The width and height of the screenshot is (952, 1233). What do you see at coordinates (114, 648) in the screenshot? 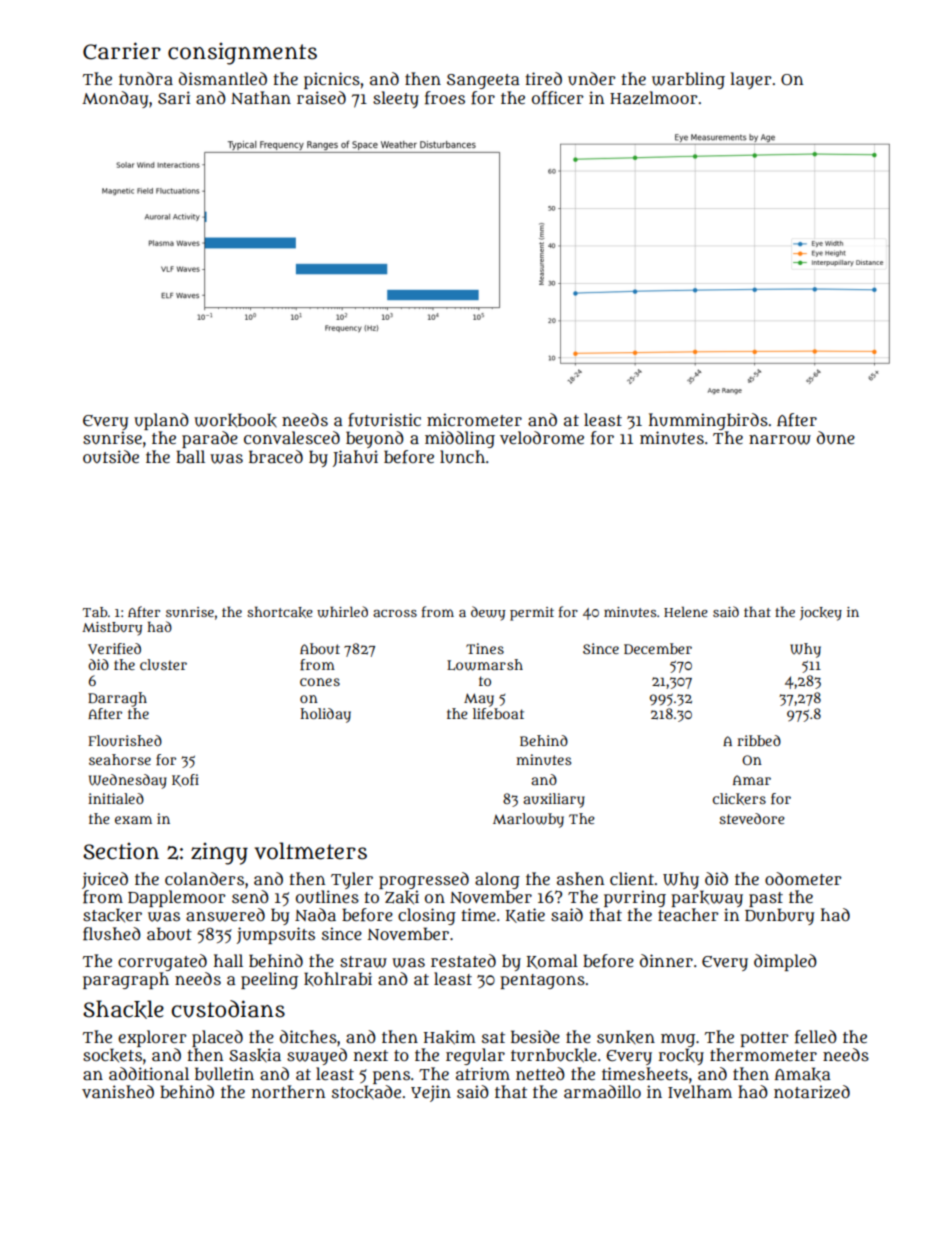
I see `Verified` at bounding box center [114, 648].
